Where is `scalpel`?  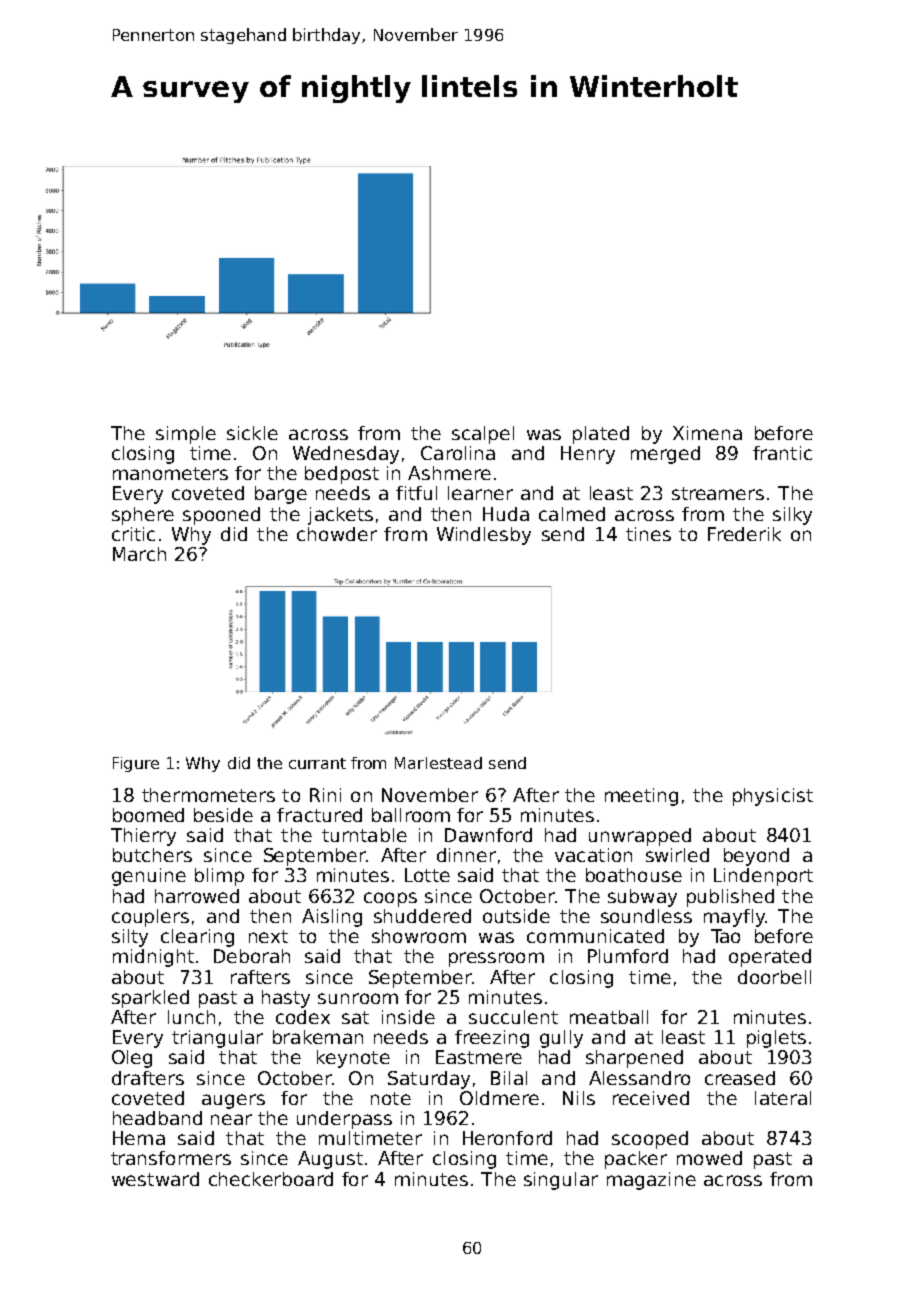
scalpel is located at coordinates (483, 435).
